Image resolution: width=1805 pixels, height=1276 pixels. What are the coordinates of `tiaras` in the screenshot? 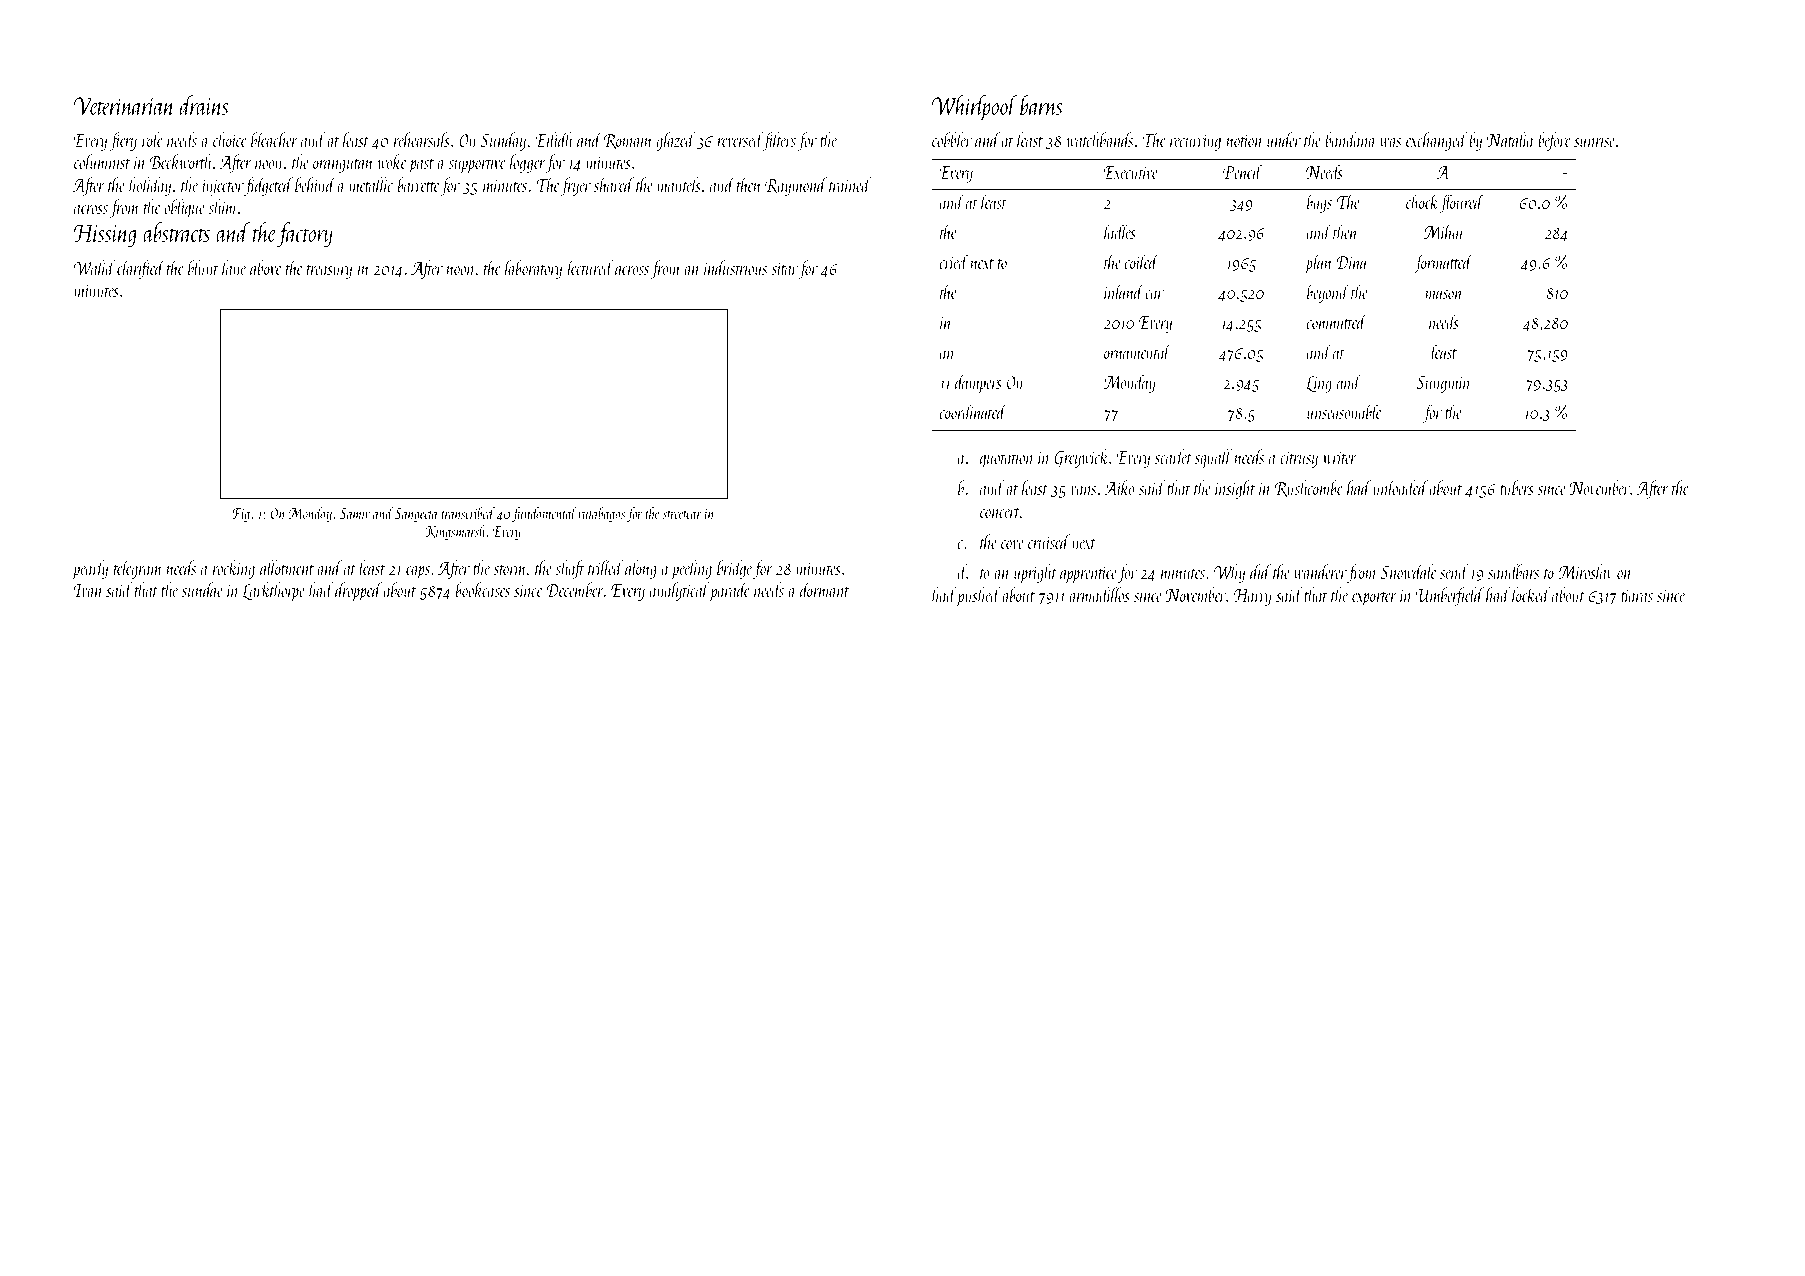 It's located at (1637, 596).
